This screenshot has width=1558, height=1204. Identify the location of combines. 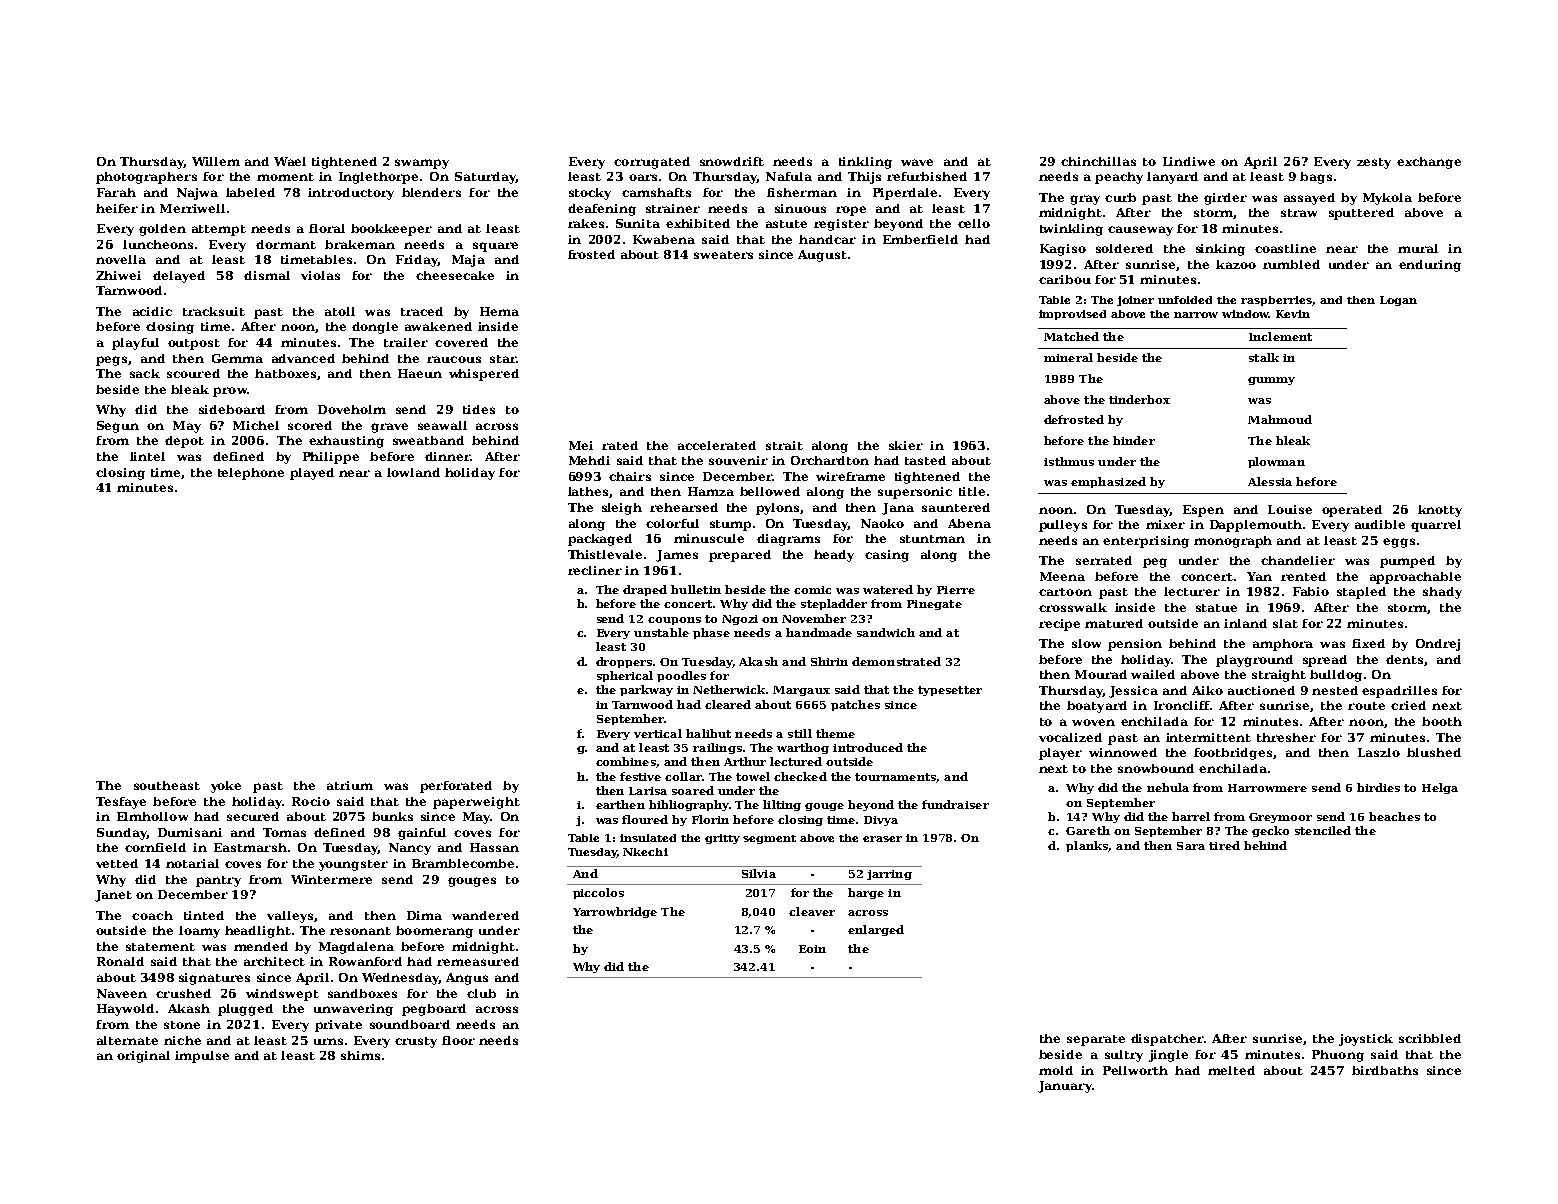
(626, 761).
